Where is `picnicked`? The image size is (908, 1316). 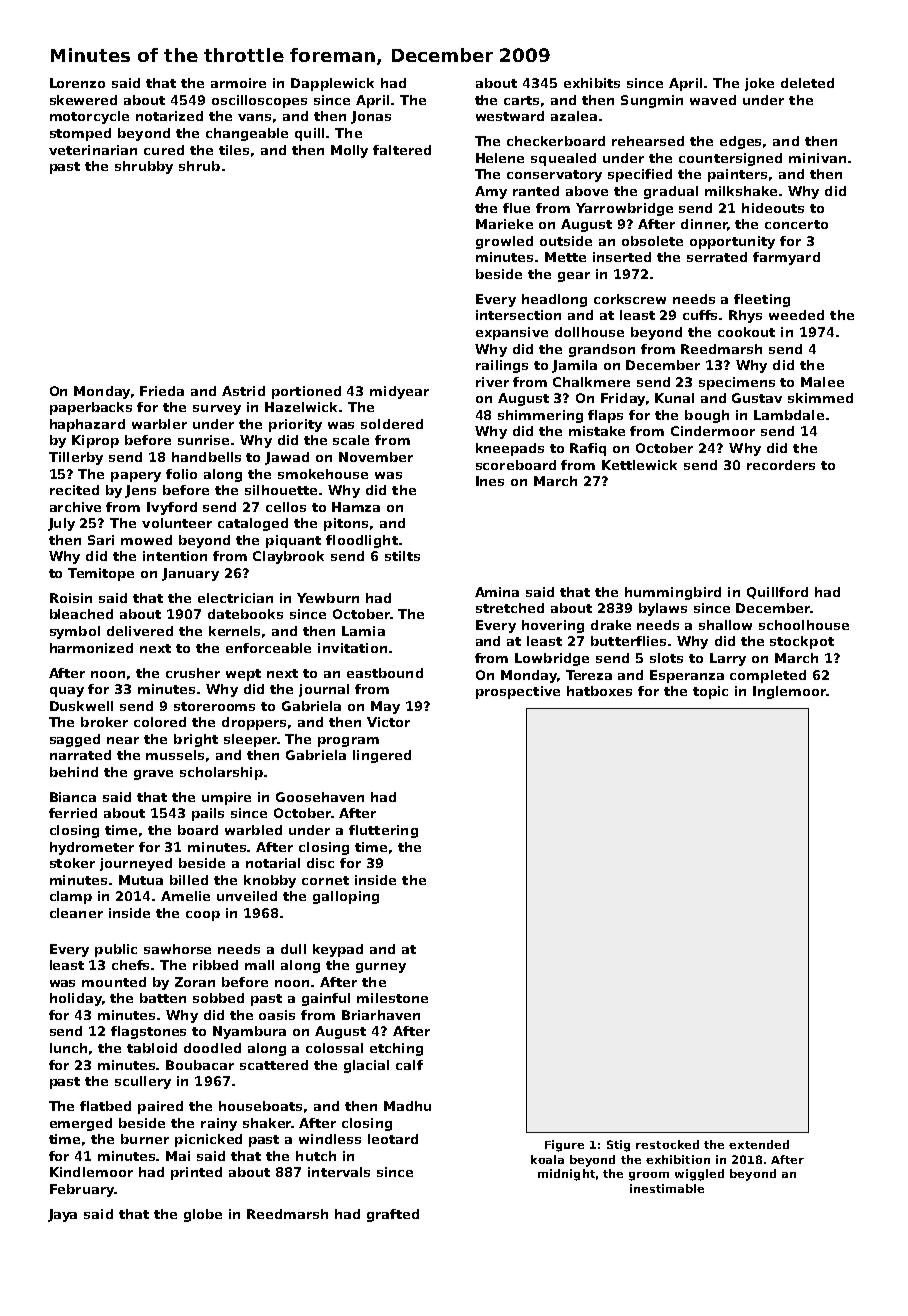
picnicked is located at coordinates (208, 1140).
